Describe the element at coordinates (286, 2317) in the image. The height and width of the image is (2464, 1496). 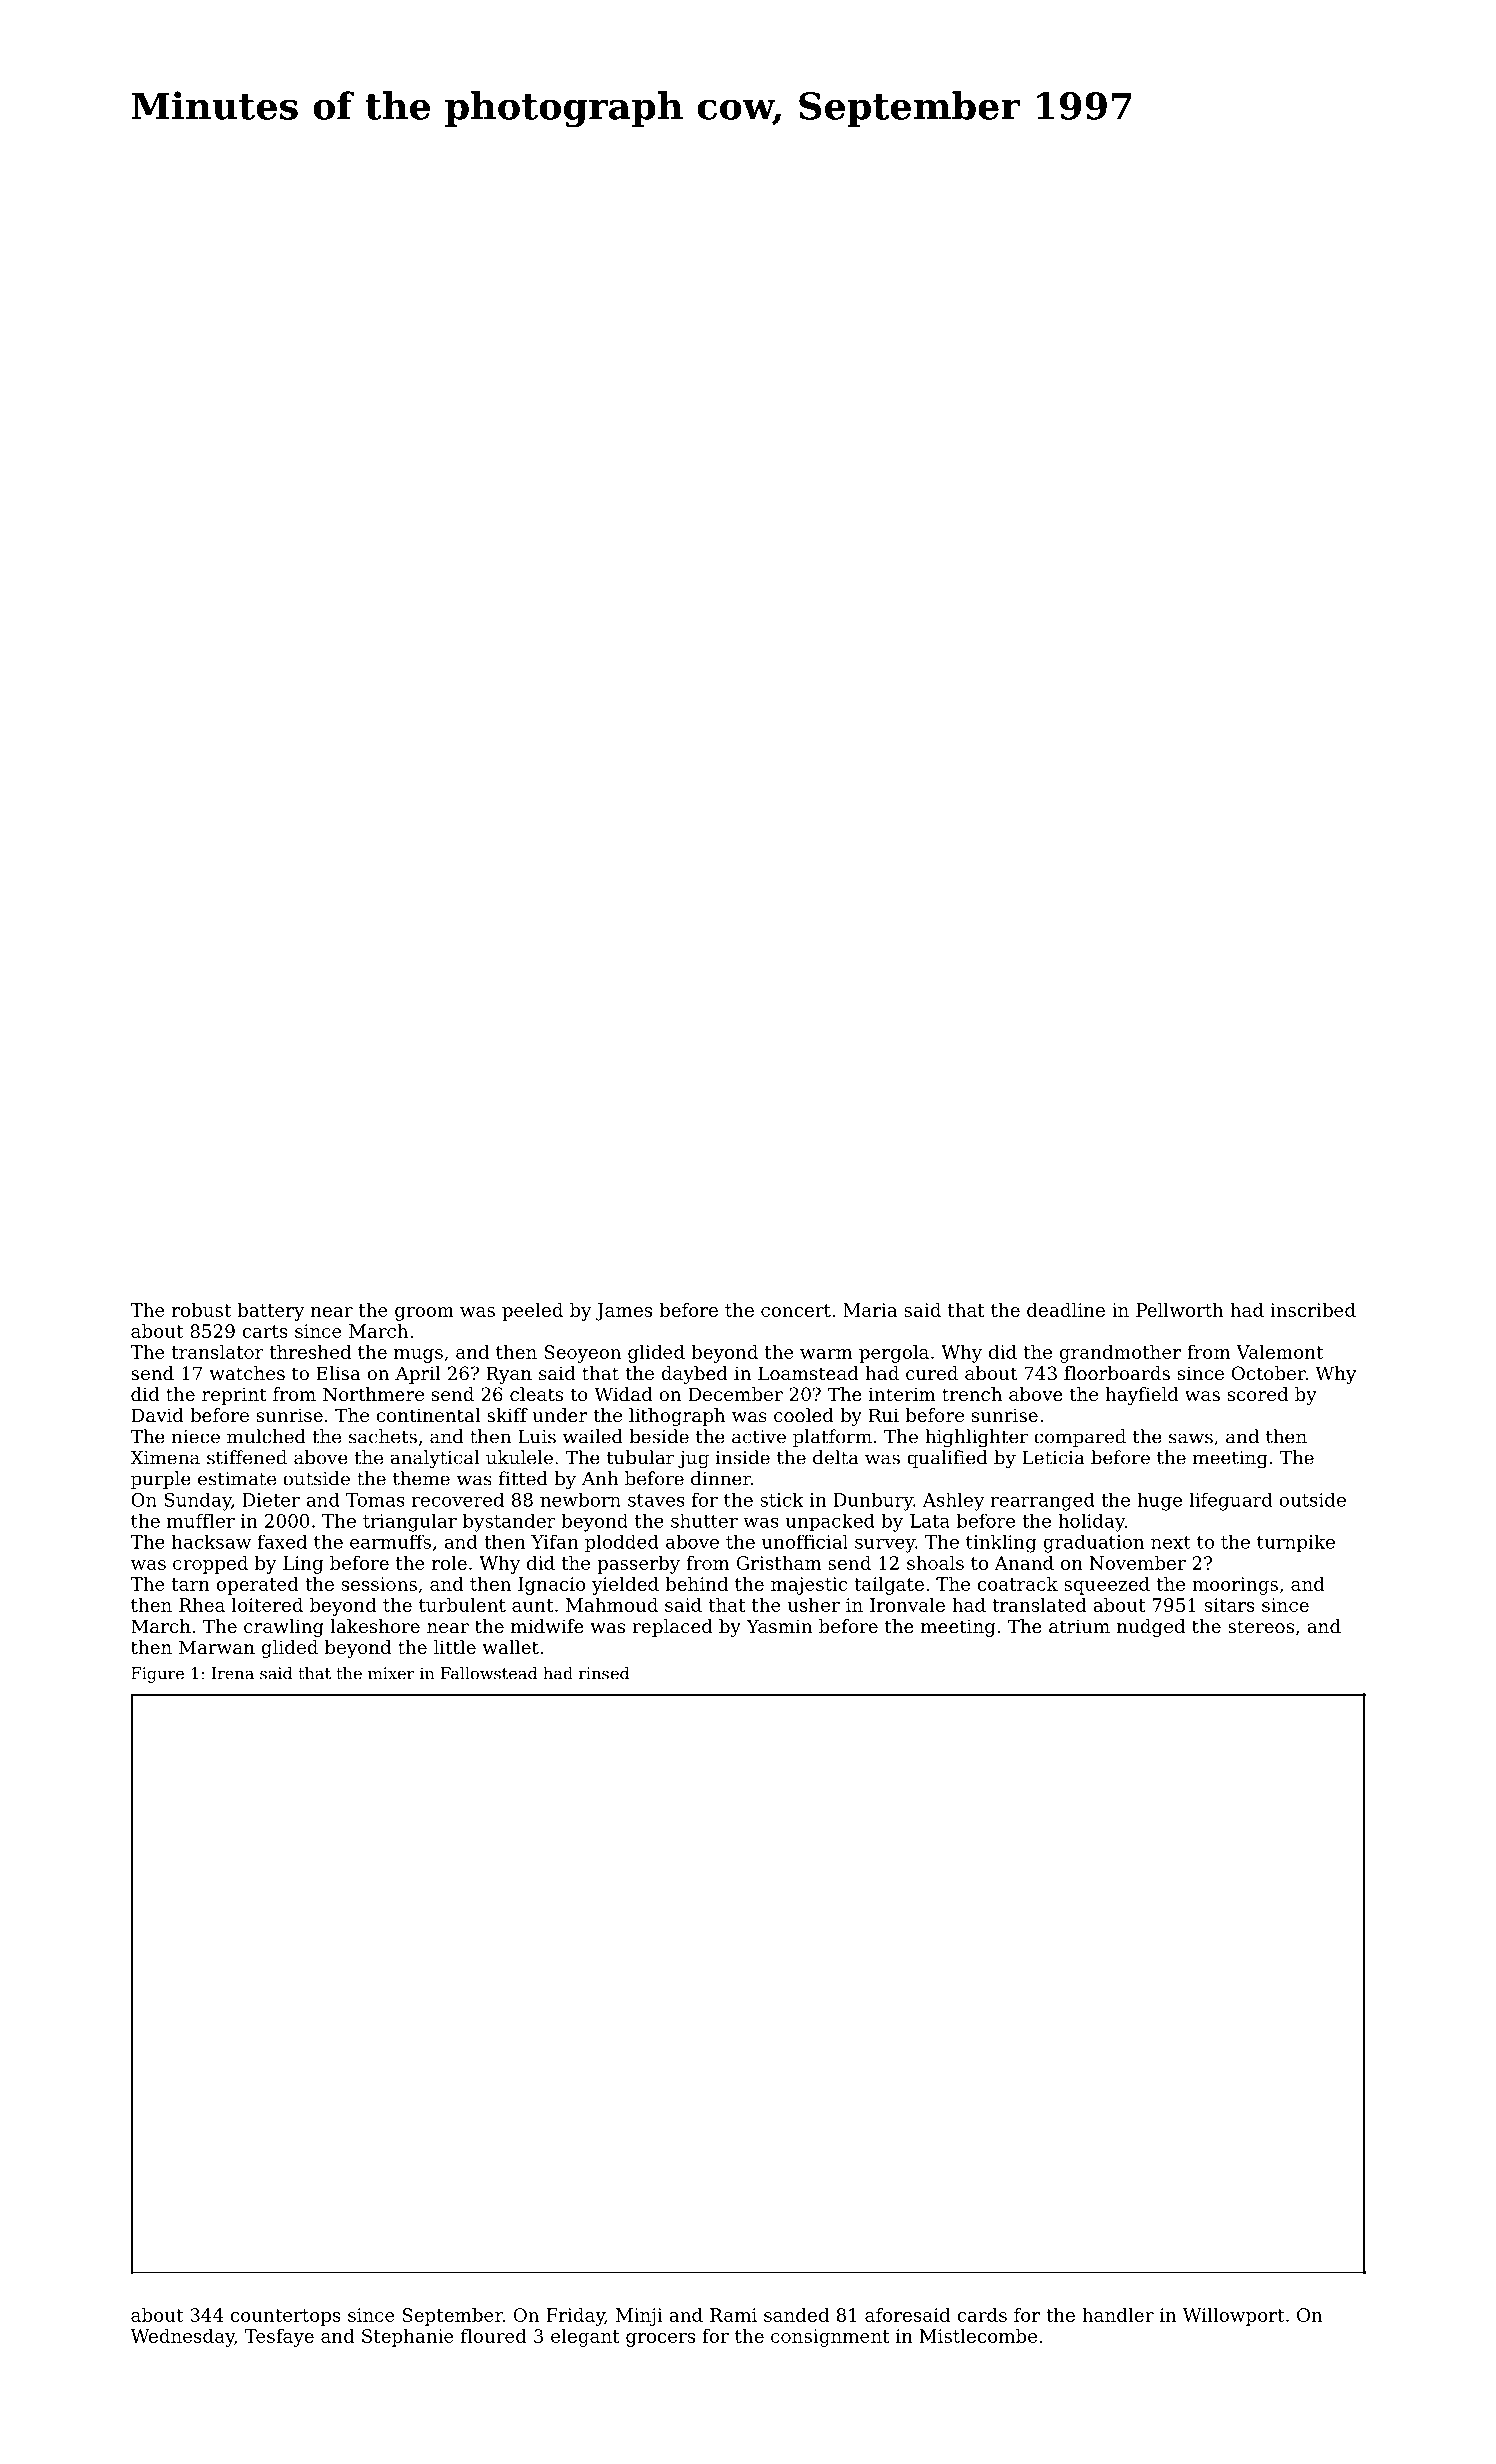
I see `countertops` at that location.
